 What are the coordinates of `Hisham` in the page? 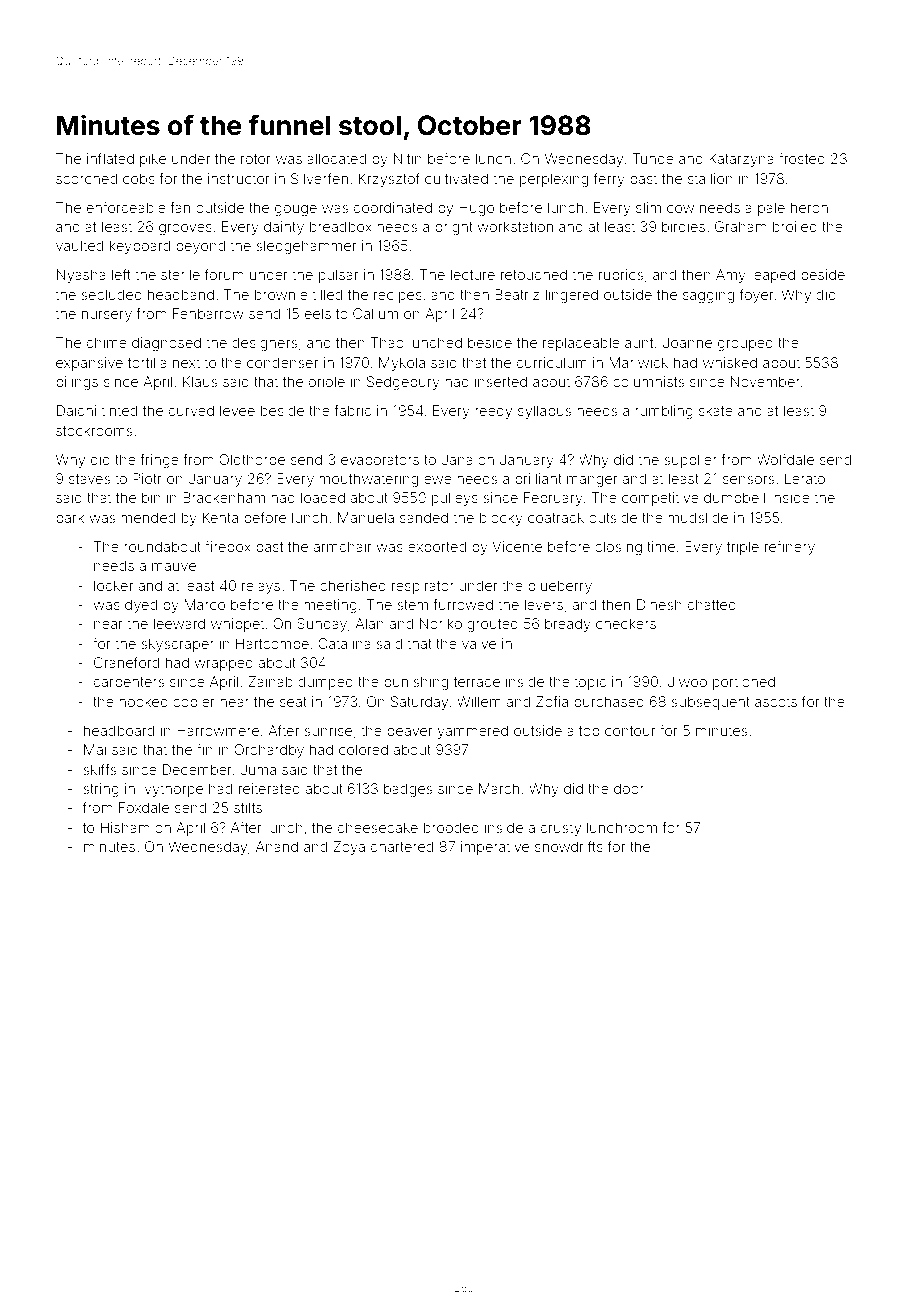 It's located at (125, 827).
